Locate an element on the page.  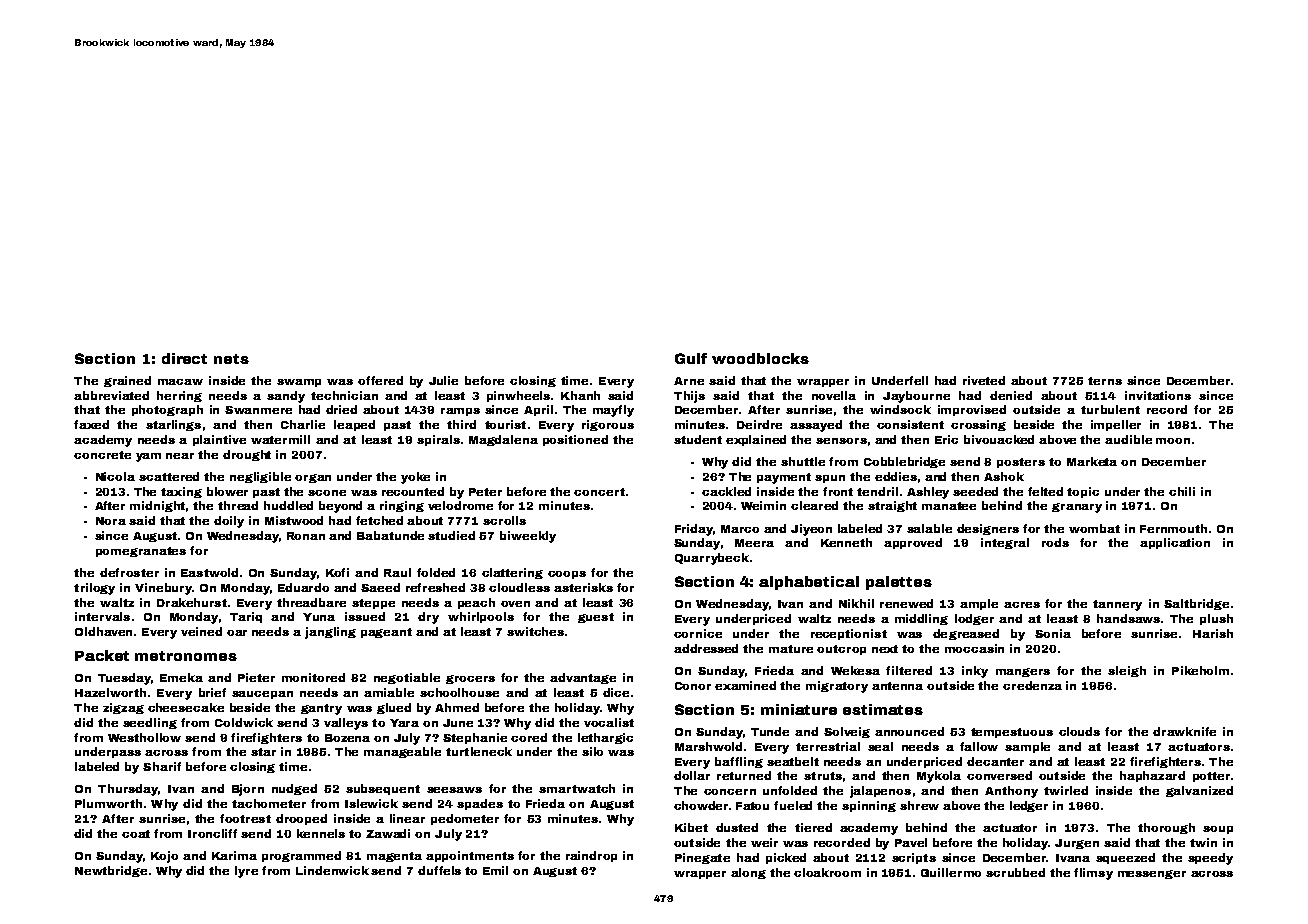
Eastwold is located at coordinates (209, 572).
